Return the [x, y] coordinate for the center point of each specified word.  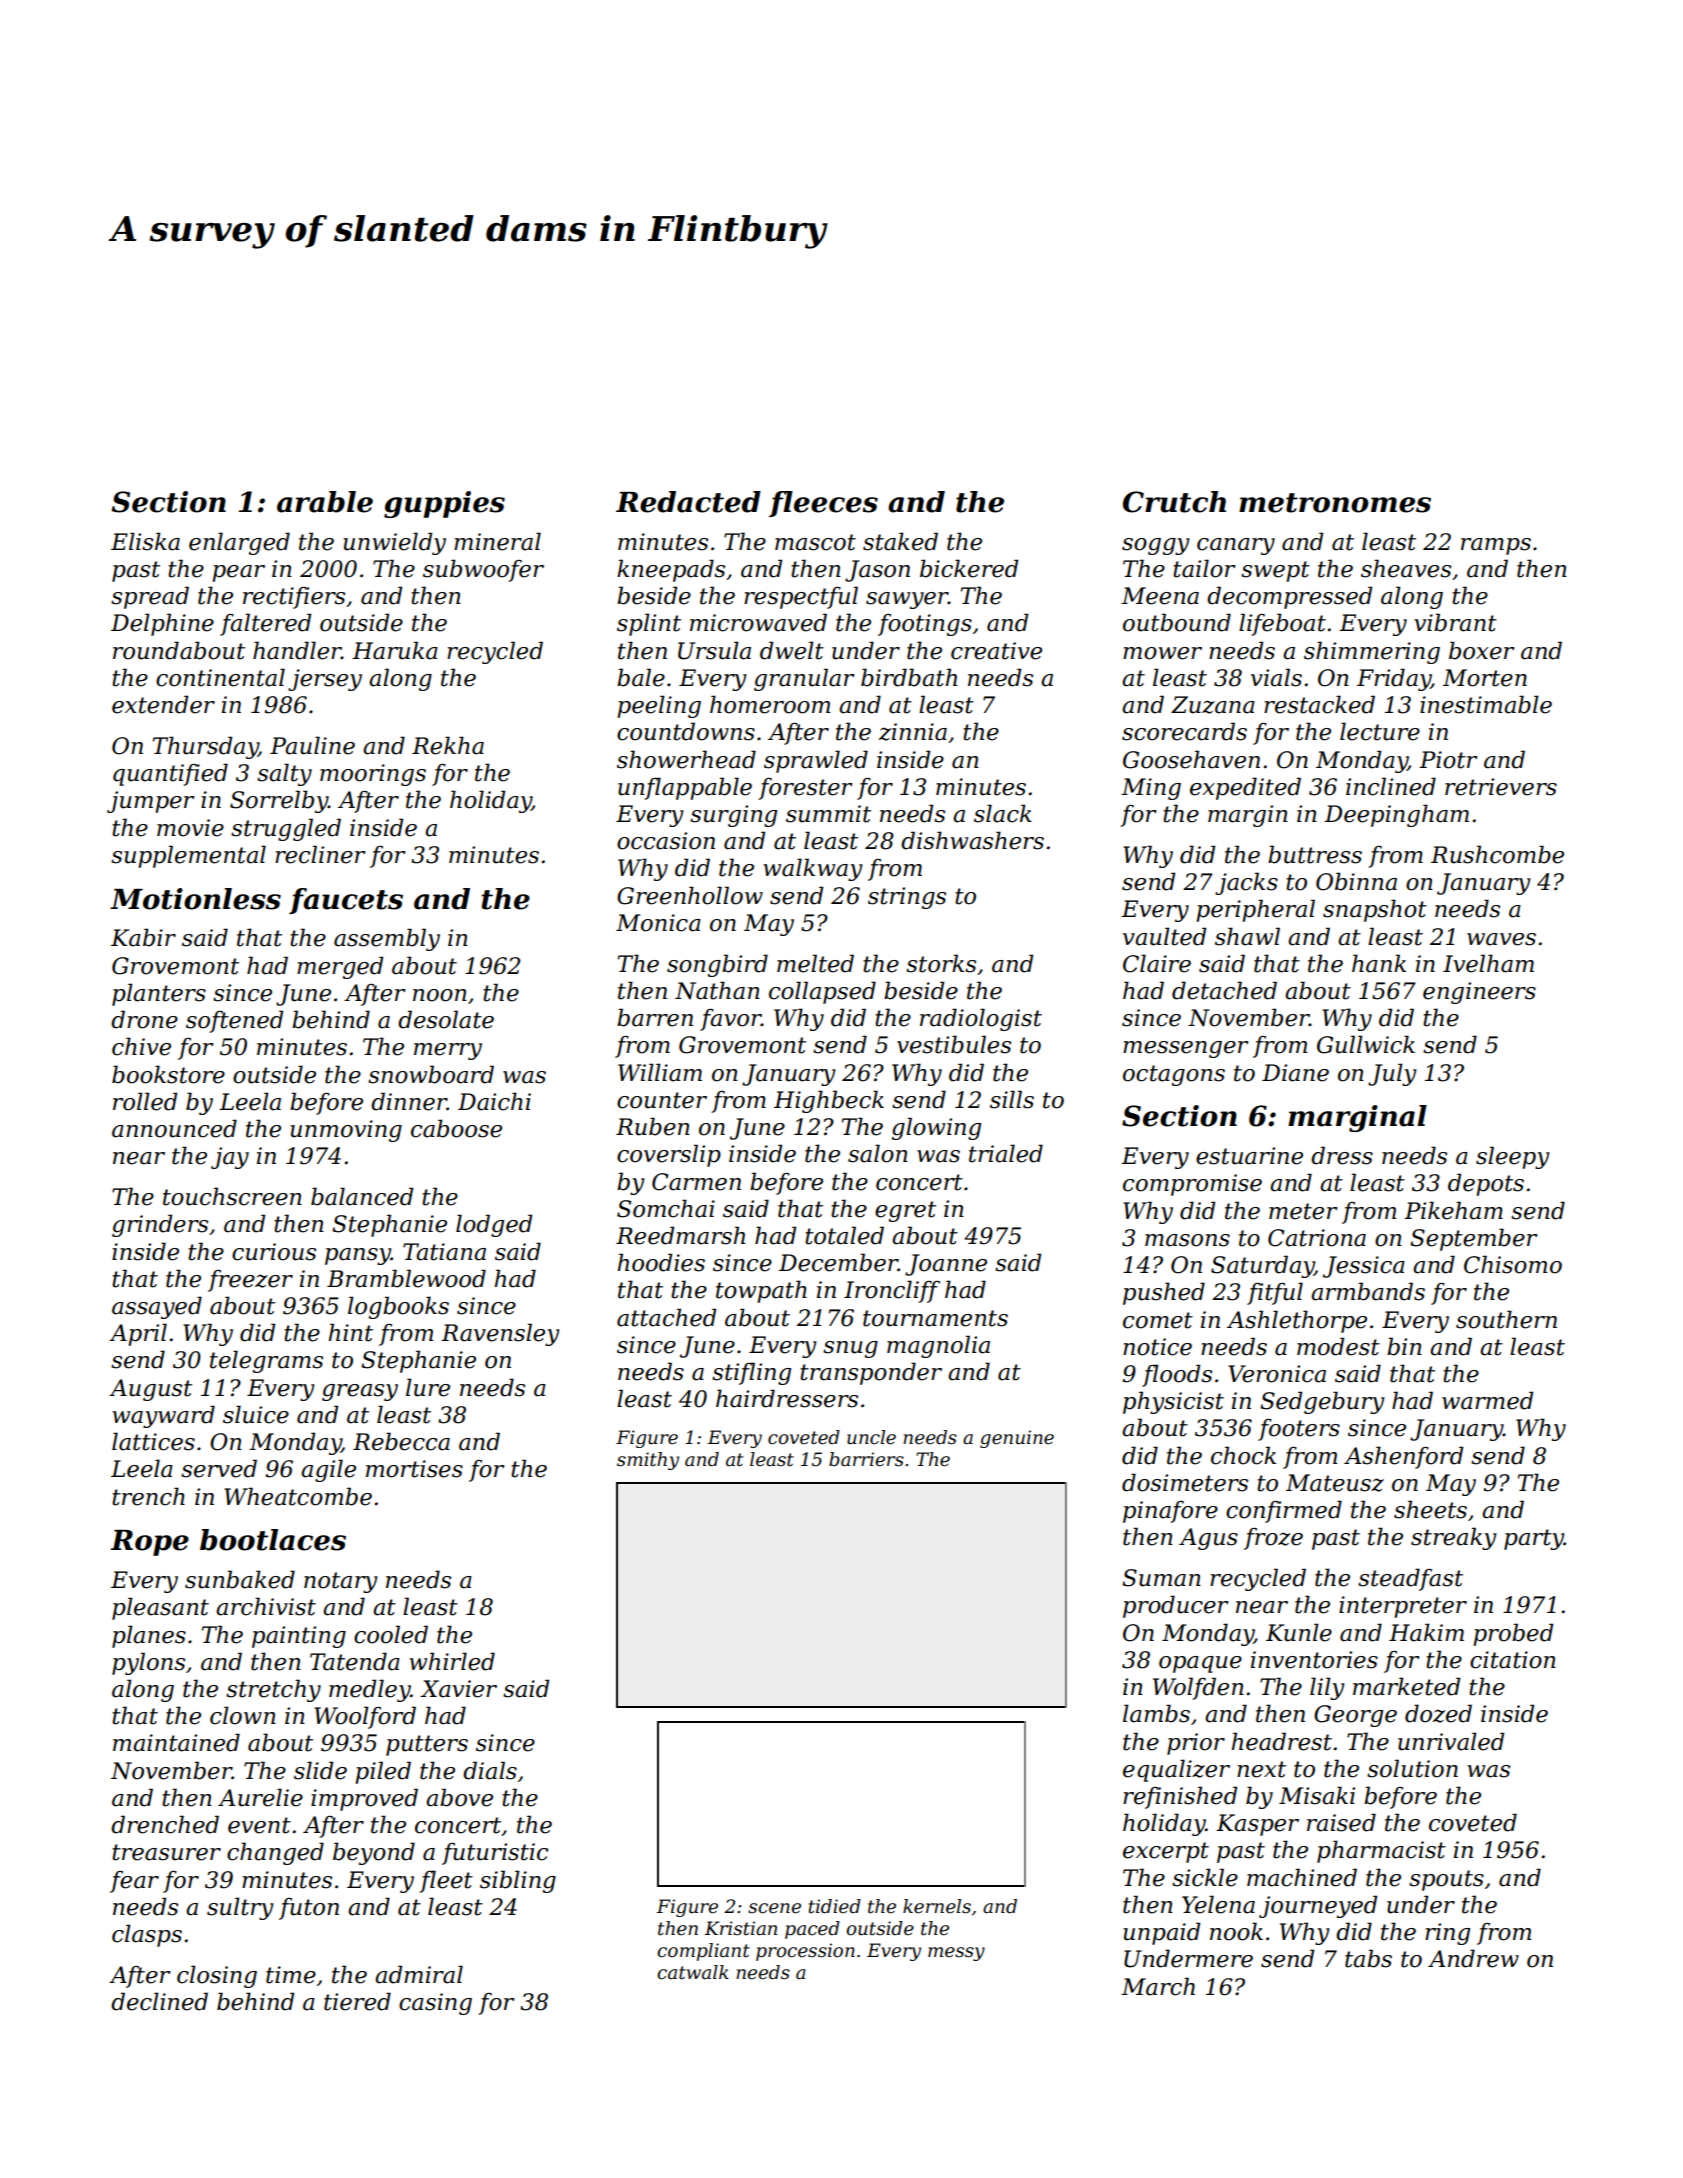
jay [230, 1158]
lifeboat [1282, 624]
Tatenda [355, 1661]
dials [490, 1770]
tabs [1368, 1958]
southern [1506, 1319]
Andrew [1473, 1958]
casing [435, 2004]
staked [900, 541]
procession [805, 1952]
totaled [844, 1235]
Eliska [145, 541]
